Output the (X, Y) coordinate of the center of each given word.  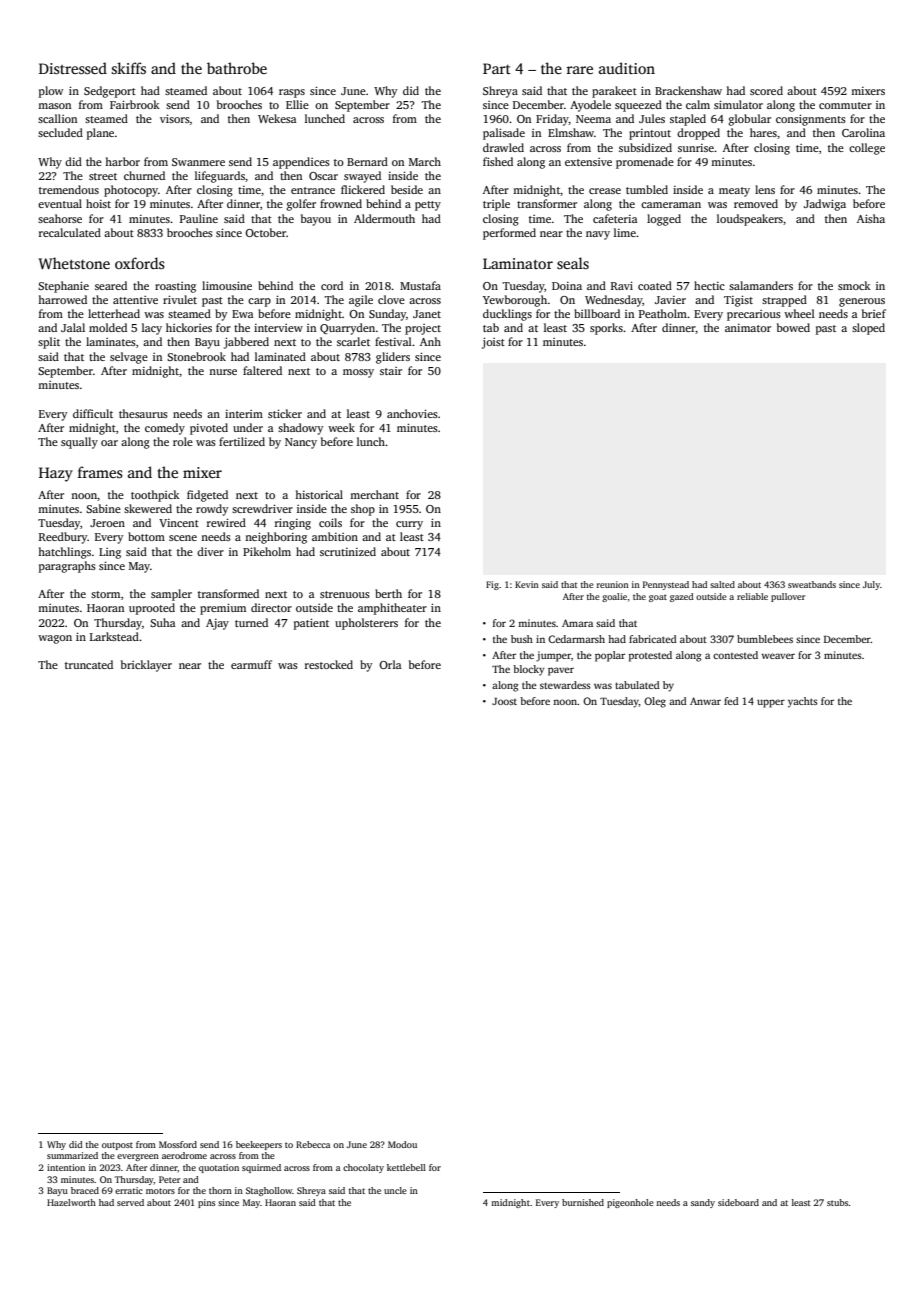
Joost (504, 701)
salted (722, 584)
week (341, 427)
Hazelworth (71, 1202)
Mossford (178, 1144)
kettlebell (406, 1167)
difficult (93, 413)
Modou (402, 1144)
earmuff (251, 664)
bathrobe (237, 68)
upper (771, 703)
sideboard (738, 1202)
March (425, 161)
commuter (845, 105)
